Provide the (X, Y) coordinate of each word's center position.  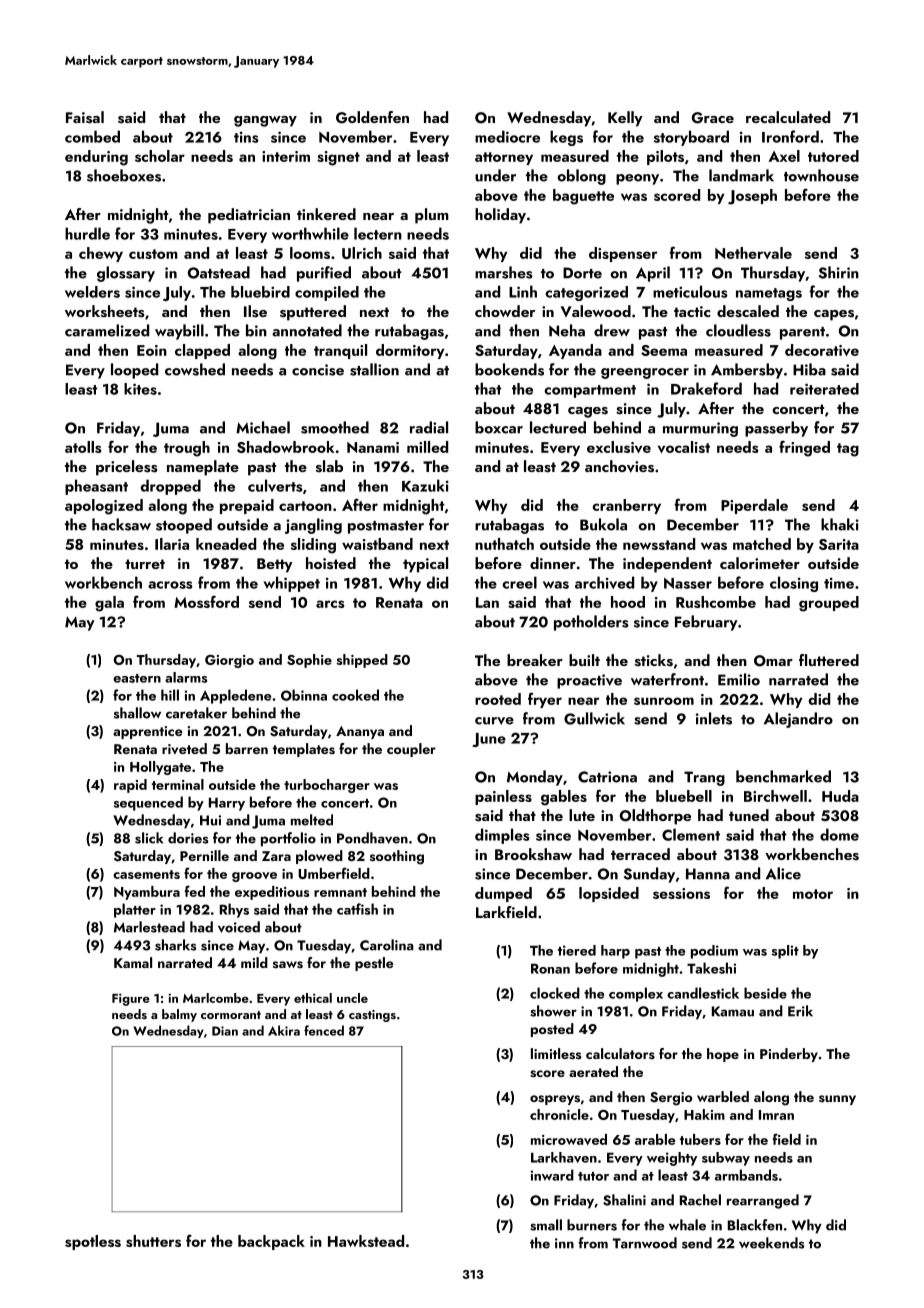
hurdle (87, 233)
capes (834, 315)
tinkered (326, 214)
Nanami (373, 447)
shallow (137, 713)
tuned (749, 815)
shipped (362, 661)
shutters (153, 1241)
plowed (319, 857)
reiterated (824, 389)
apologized (104, 507)
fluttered (829, 660)
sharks (175, 945)
